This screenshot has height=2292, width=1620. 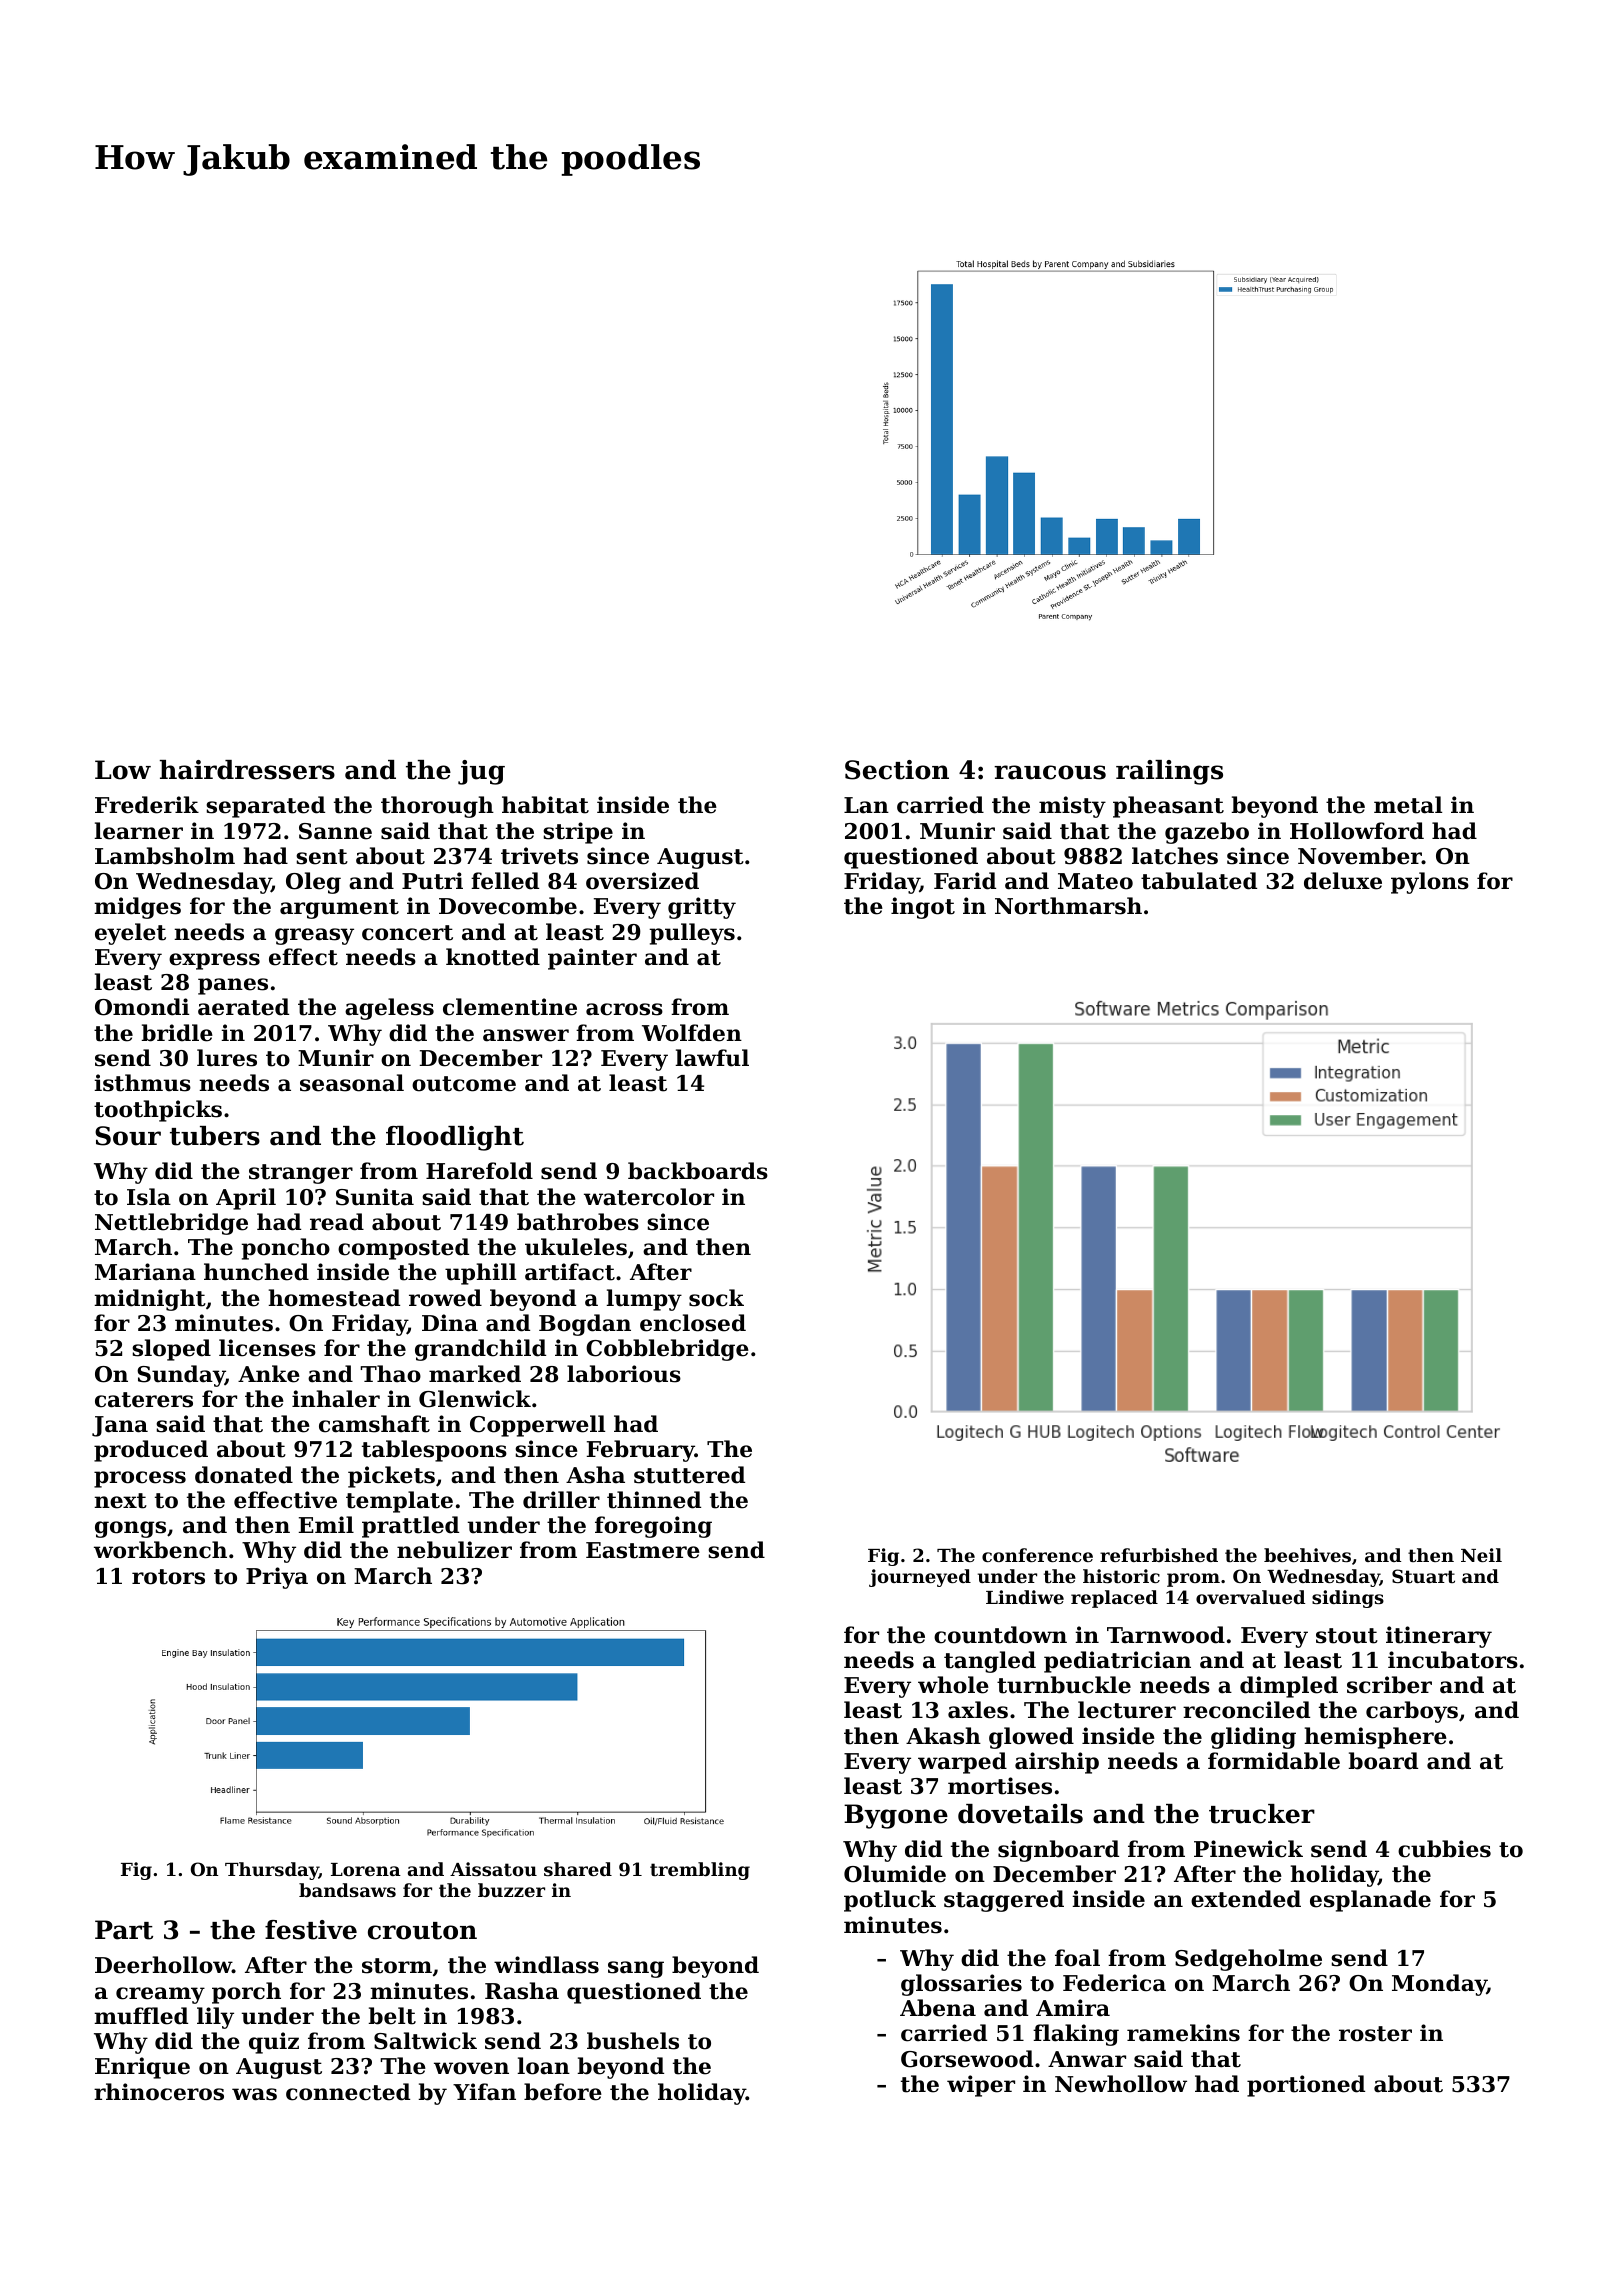 I want to click on before, so click(x=563, y=2092).
